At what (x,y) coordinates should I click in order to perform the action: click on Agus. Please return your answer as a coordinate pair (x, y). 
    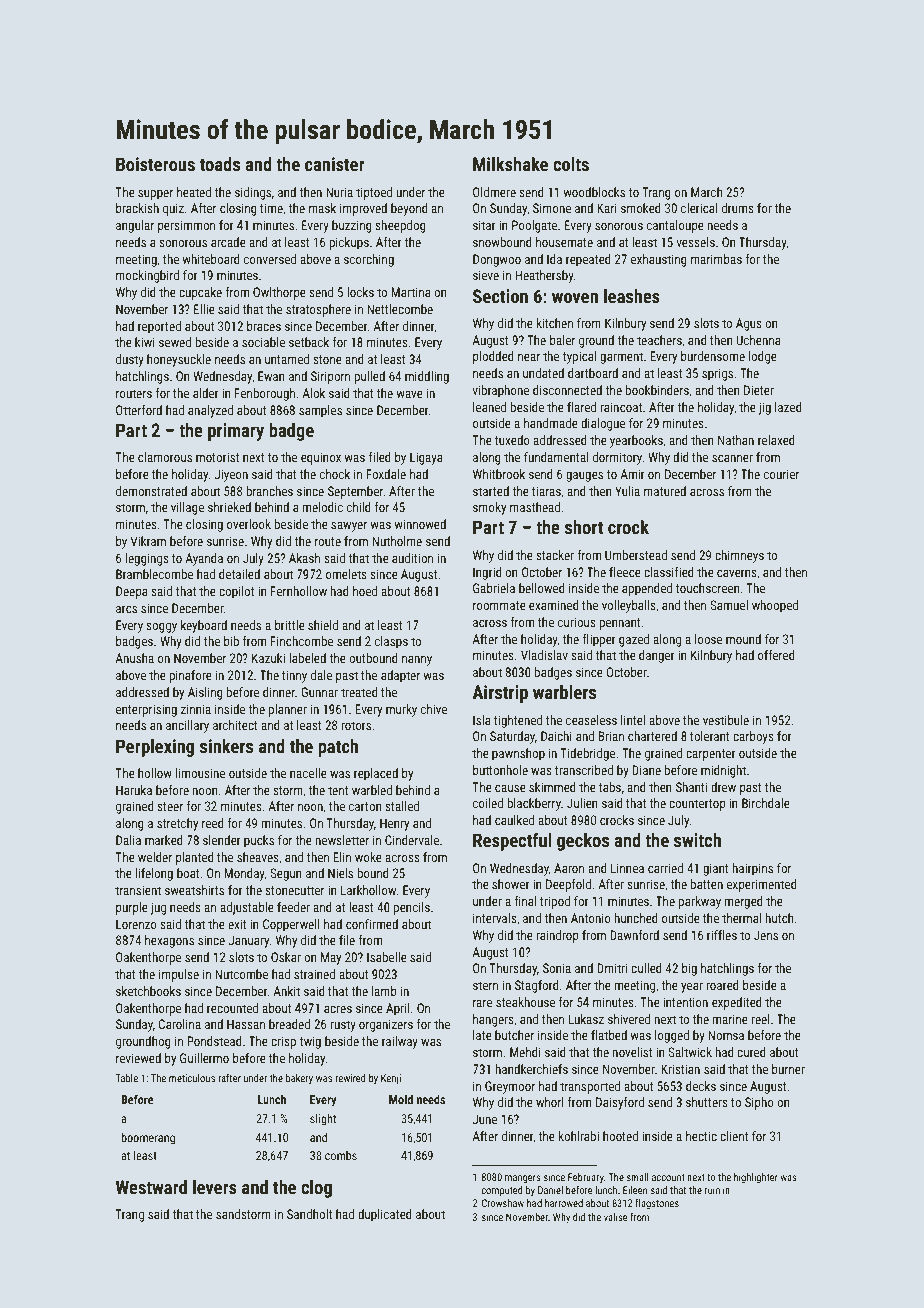
    Looking at the image, I should click on (749, 324).
